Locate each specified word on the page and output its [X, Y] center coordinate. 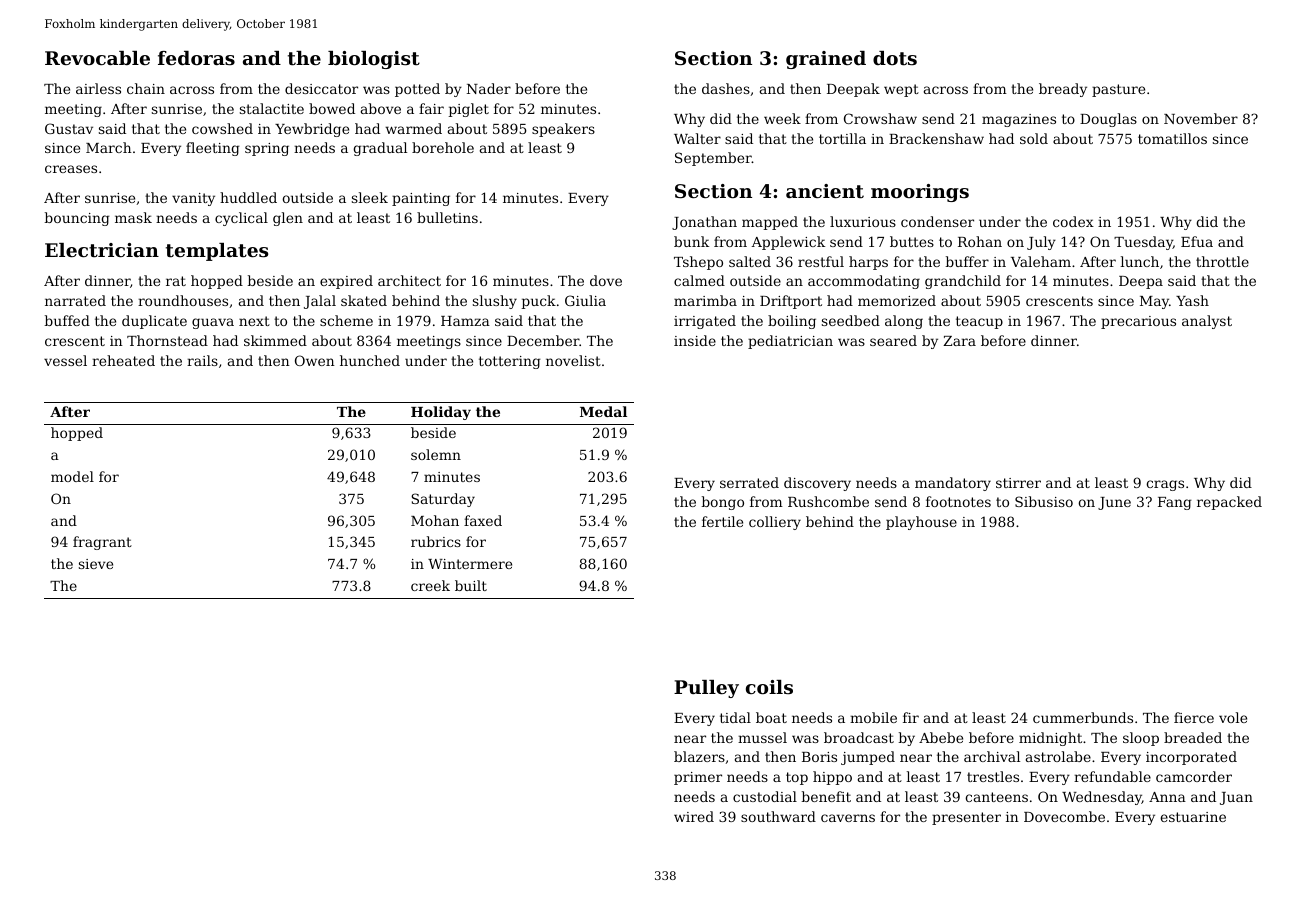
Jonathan [704, 223]
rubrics [436, 541]
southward [778, 816]
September [713, 159]
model [72, 476]
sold [1034, 138]
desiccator [321, 88]
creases [71, 169]
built [471, 585]
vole [1233, 717]
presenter [966, 818]
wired [694, 816]
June [1114, 503]
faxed [483, 520]
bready [1063, 90]
